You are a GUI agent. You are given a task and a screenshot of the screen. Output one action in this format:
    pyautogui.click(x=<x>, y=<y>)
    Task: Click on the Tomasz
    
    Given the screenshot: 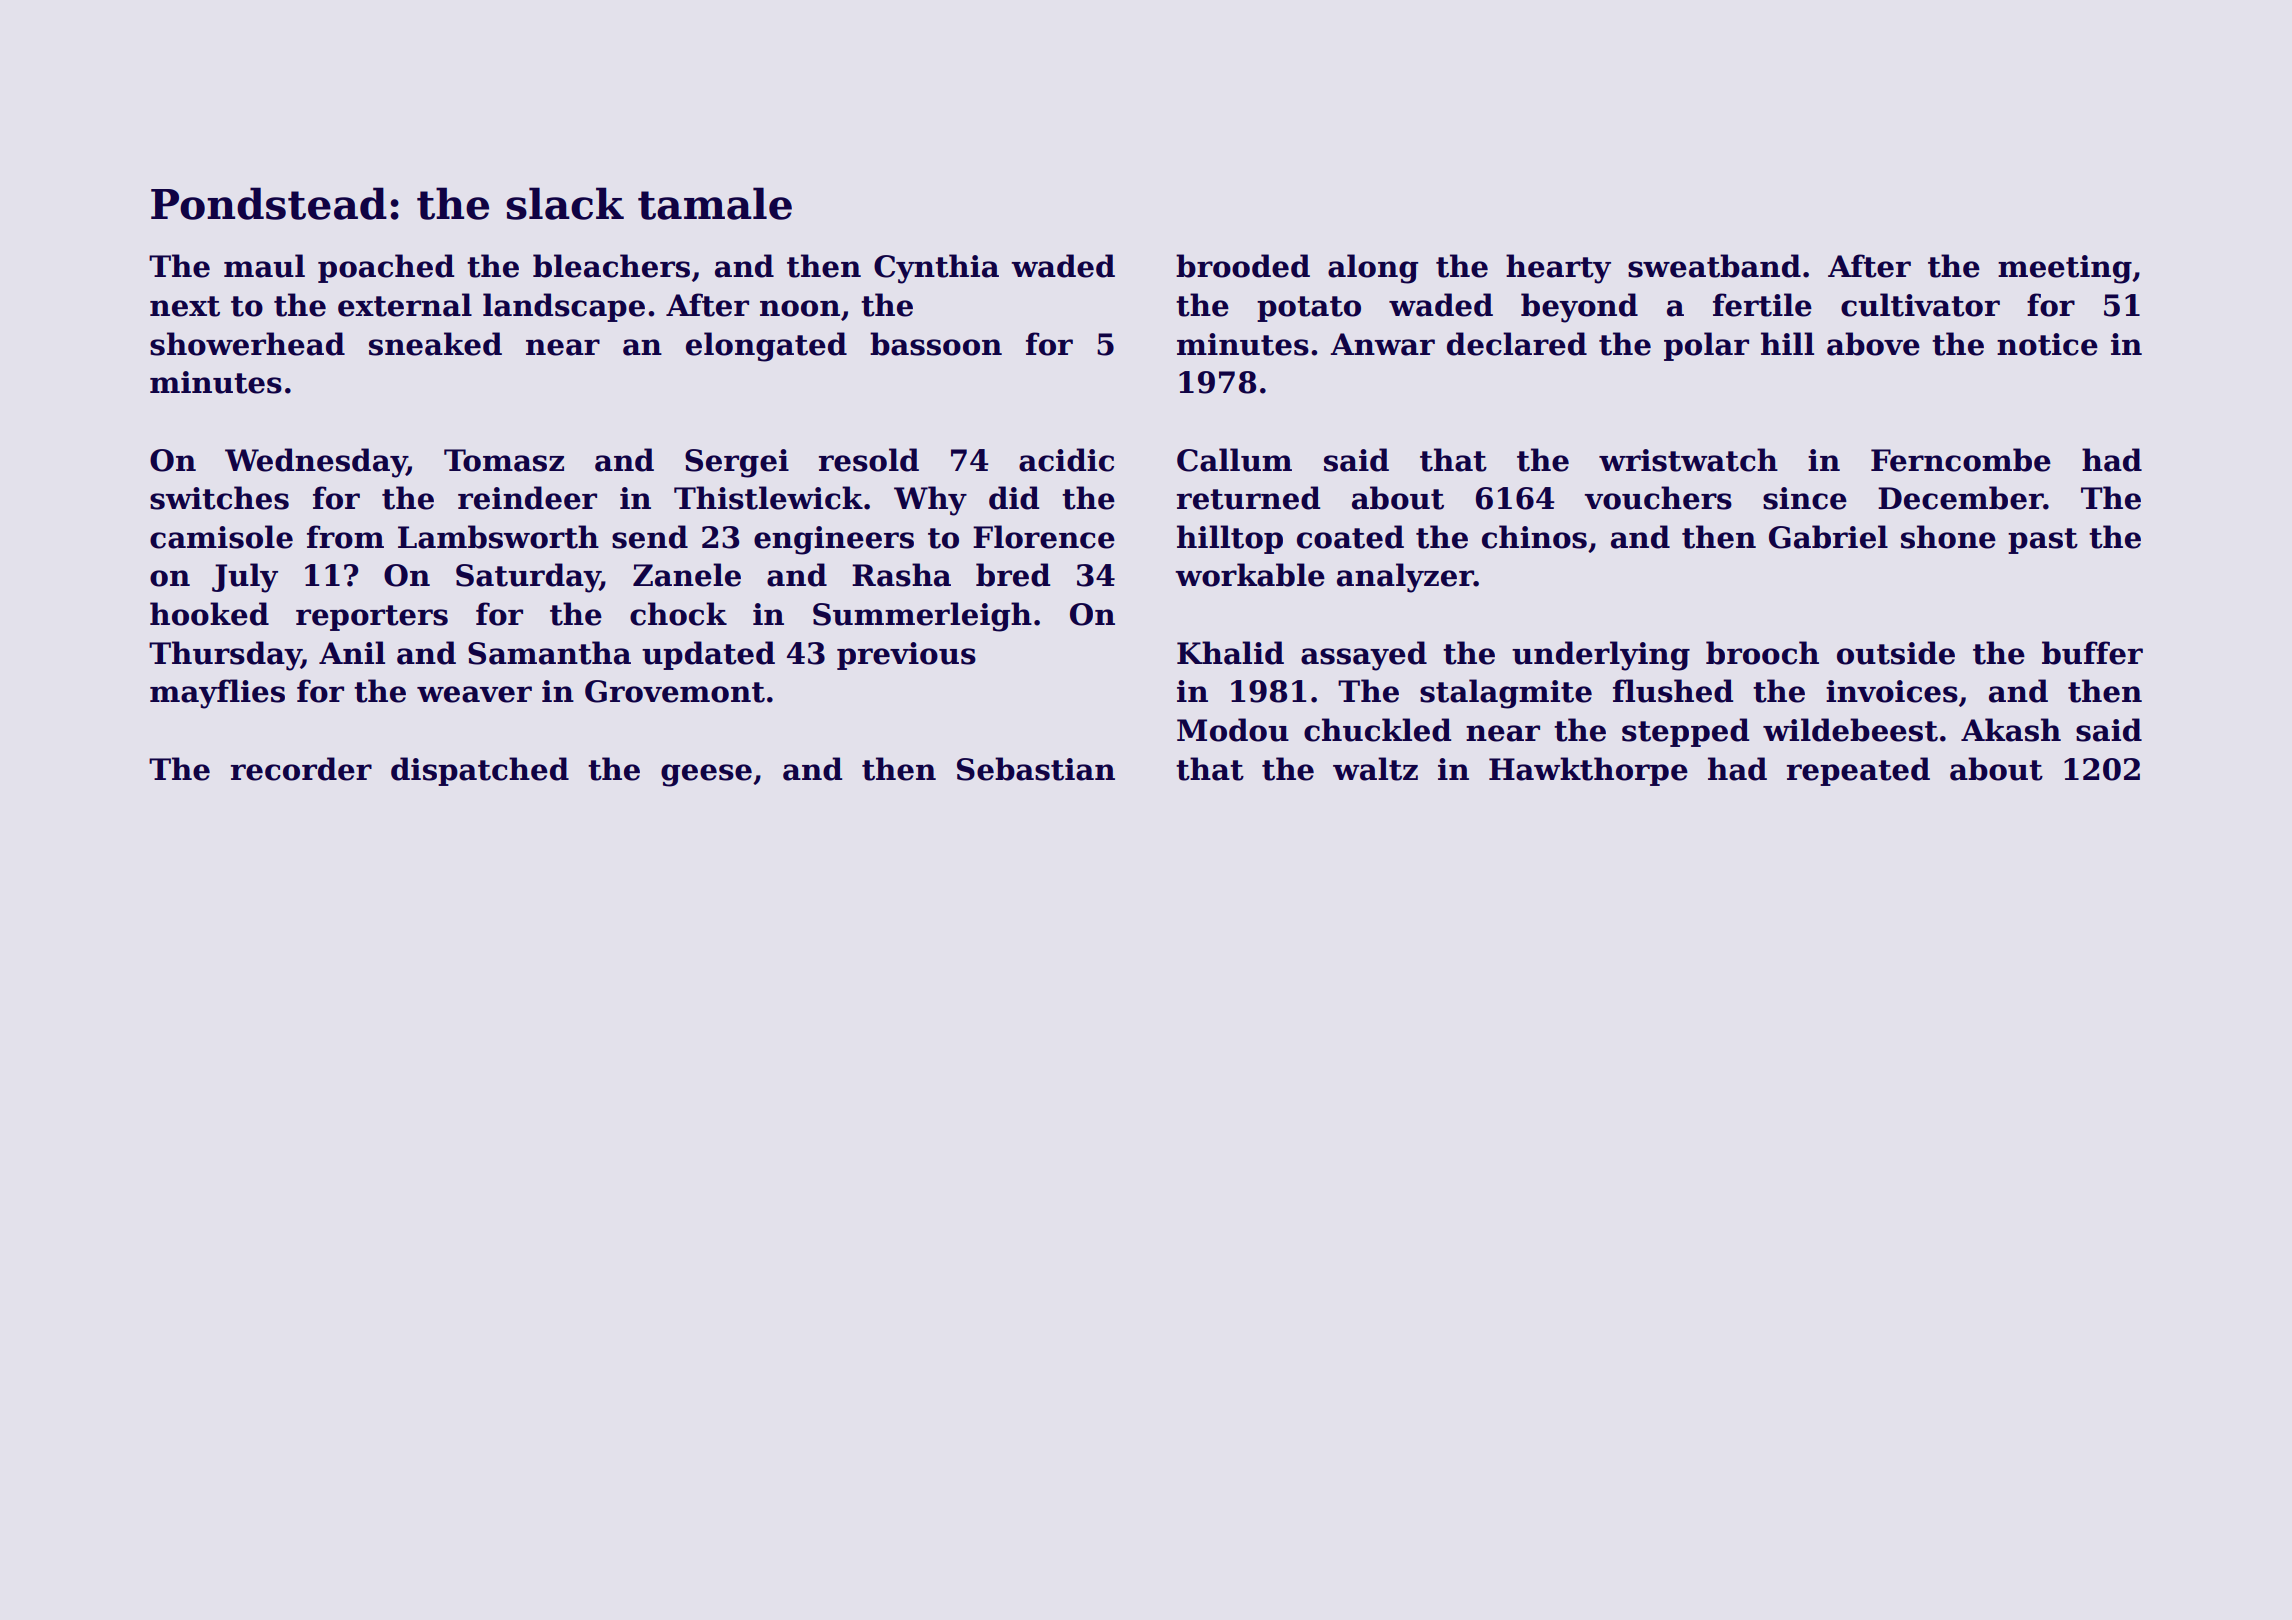 What is the action you would take?
    pyautogui.click(x=504, y=460)
